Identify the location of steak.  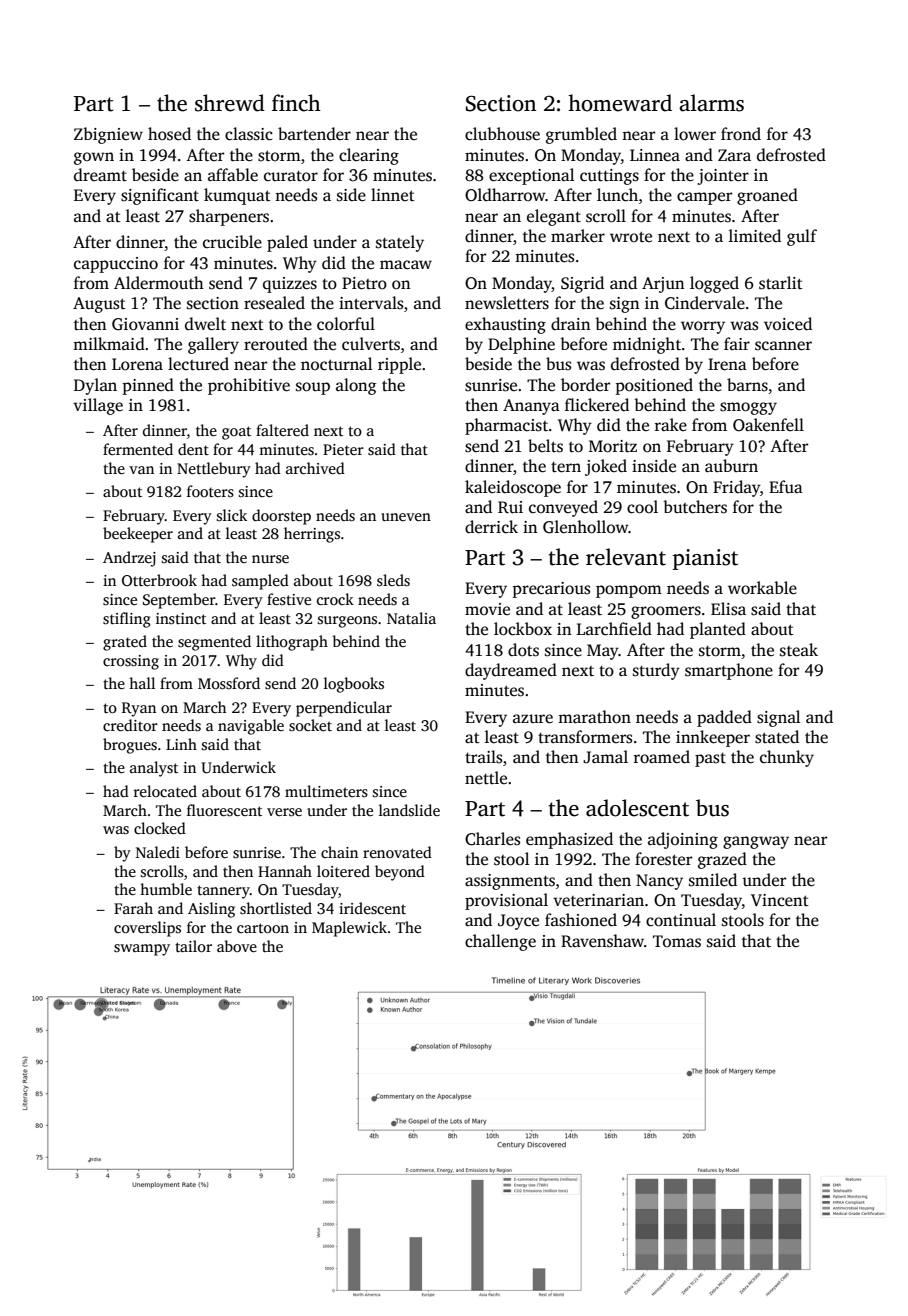
(799, 650).
